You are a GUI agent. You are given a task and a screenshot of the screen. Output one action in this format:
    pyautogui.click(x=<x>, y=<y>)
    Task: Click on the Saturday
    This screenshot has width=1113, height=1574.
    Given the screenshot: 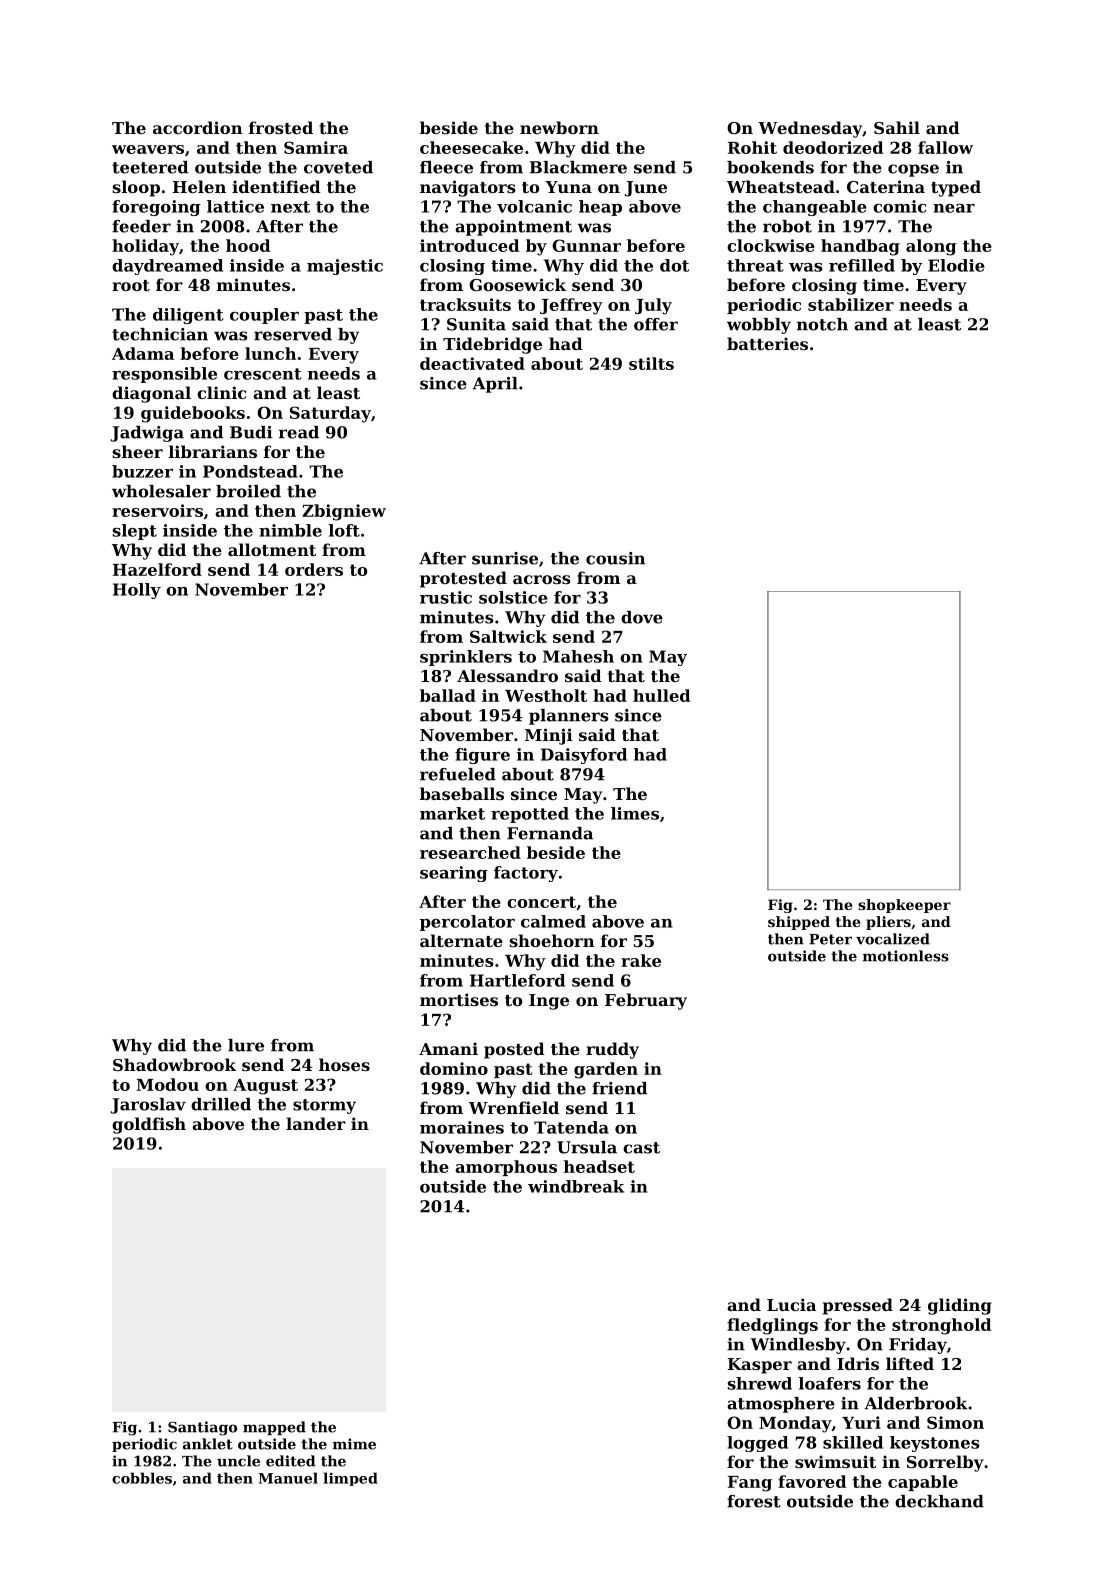 What is the action you would take?
    pyautogui.click(x=330, y=414)
